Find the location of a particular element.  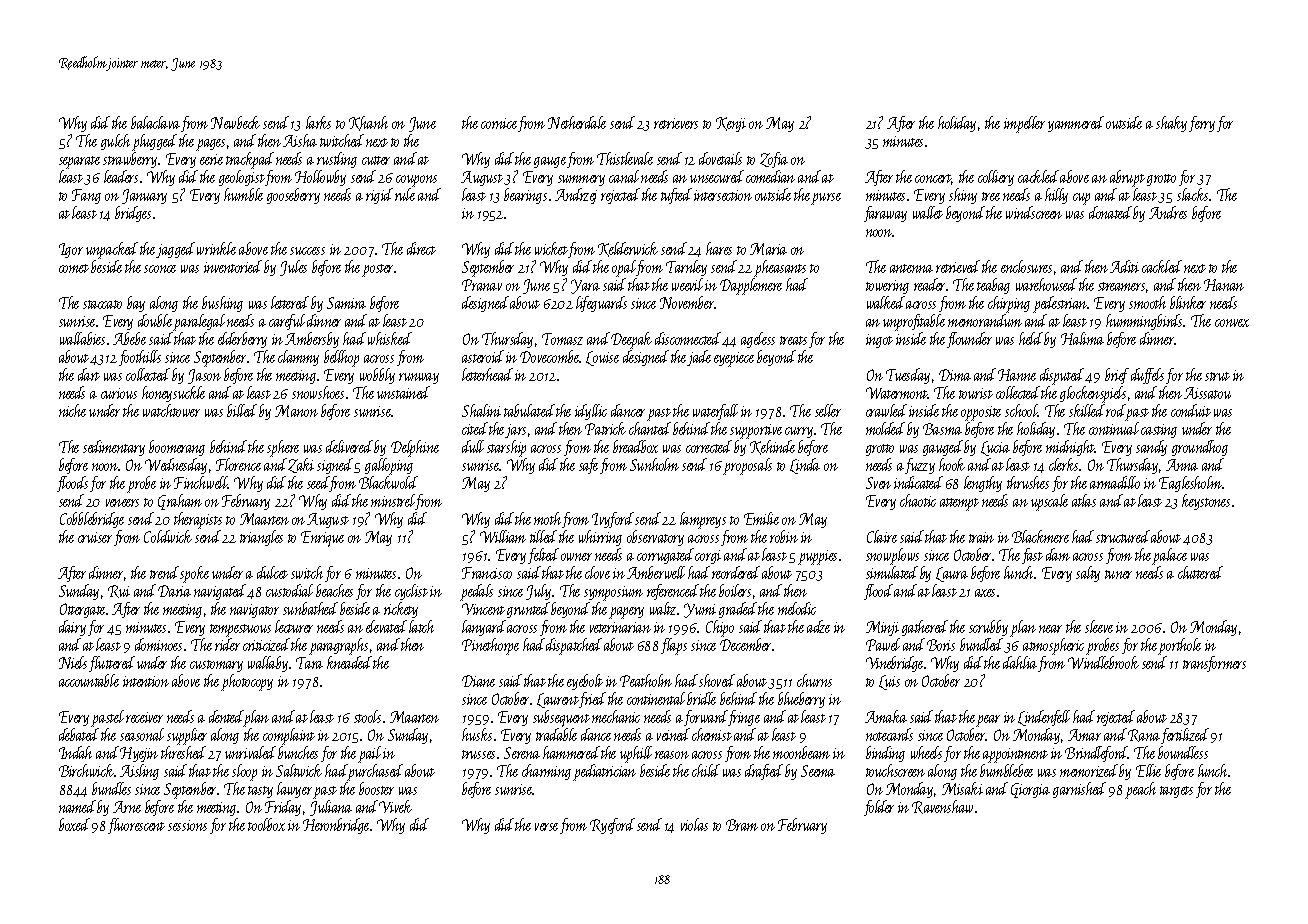

boilers is located at coordinates (735, 590).
